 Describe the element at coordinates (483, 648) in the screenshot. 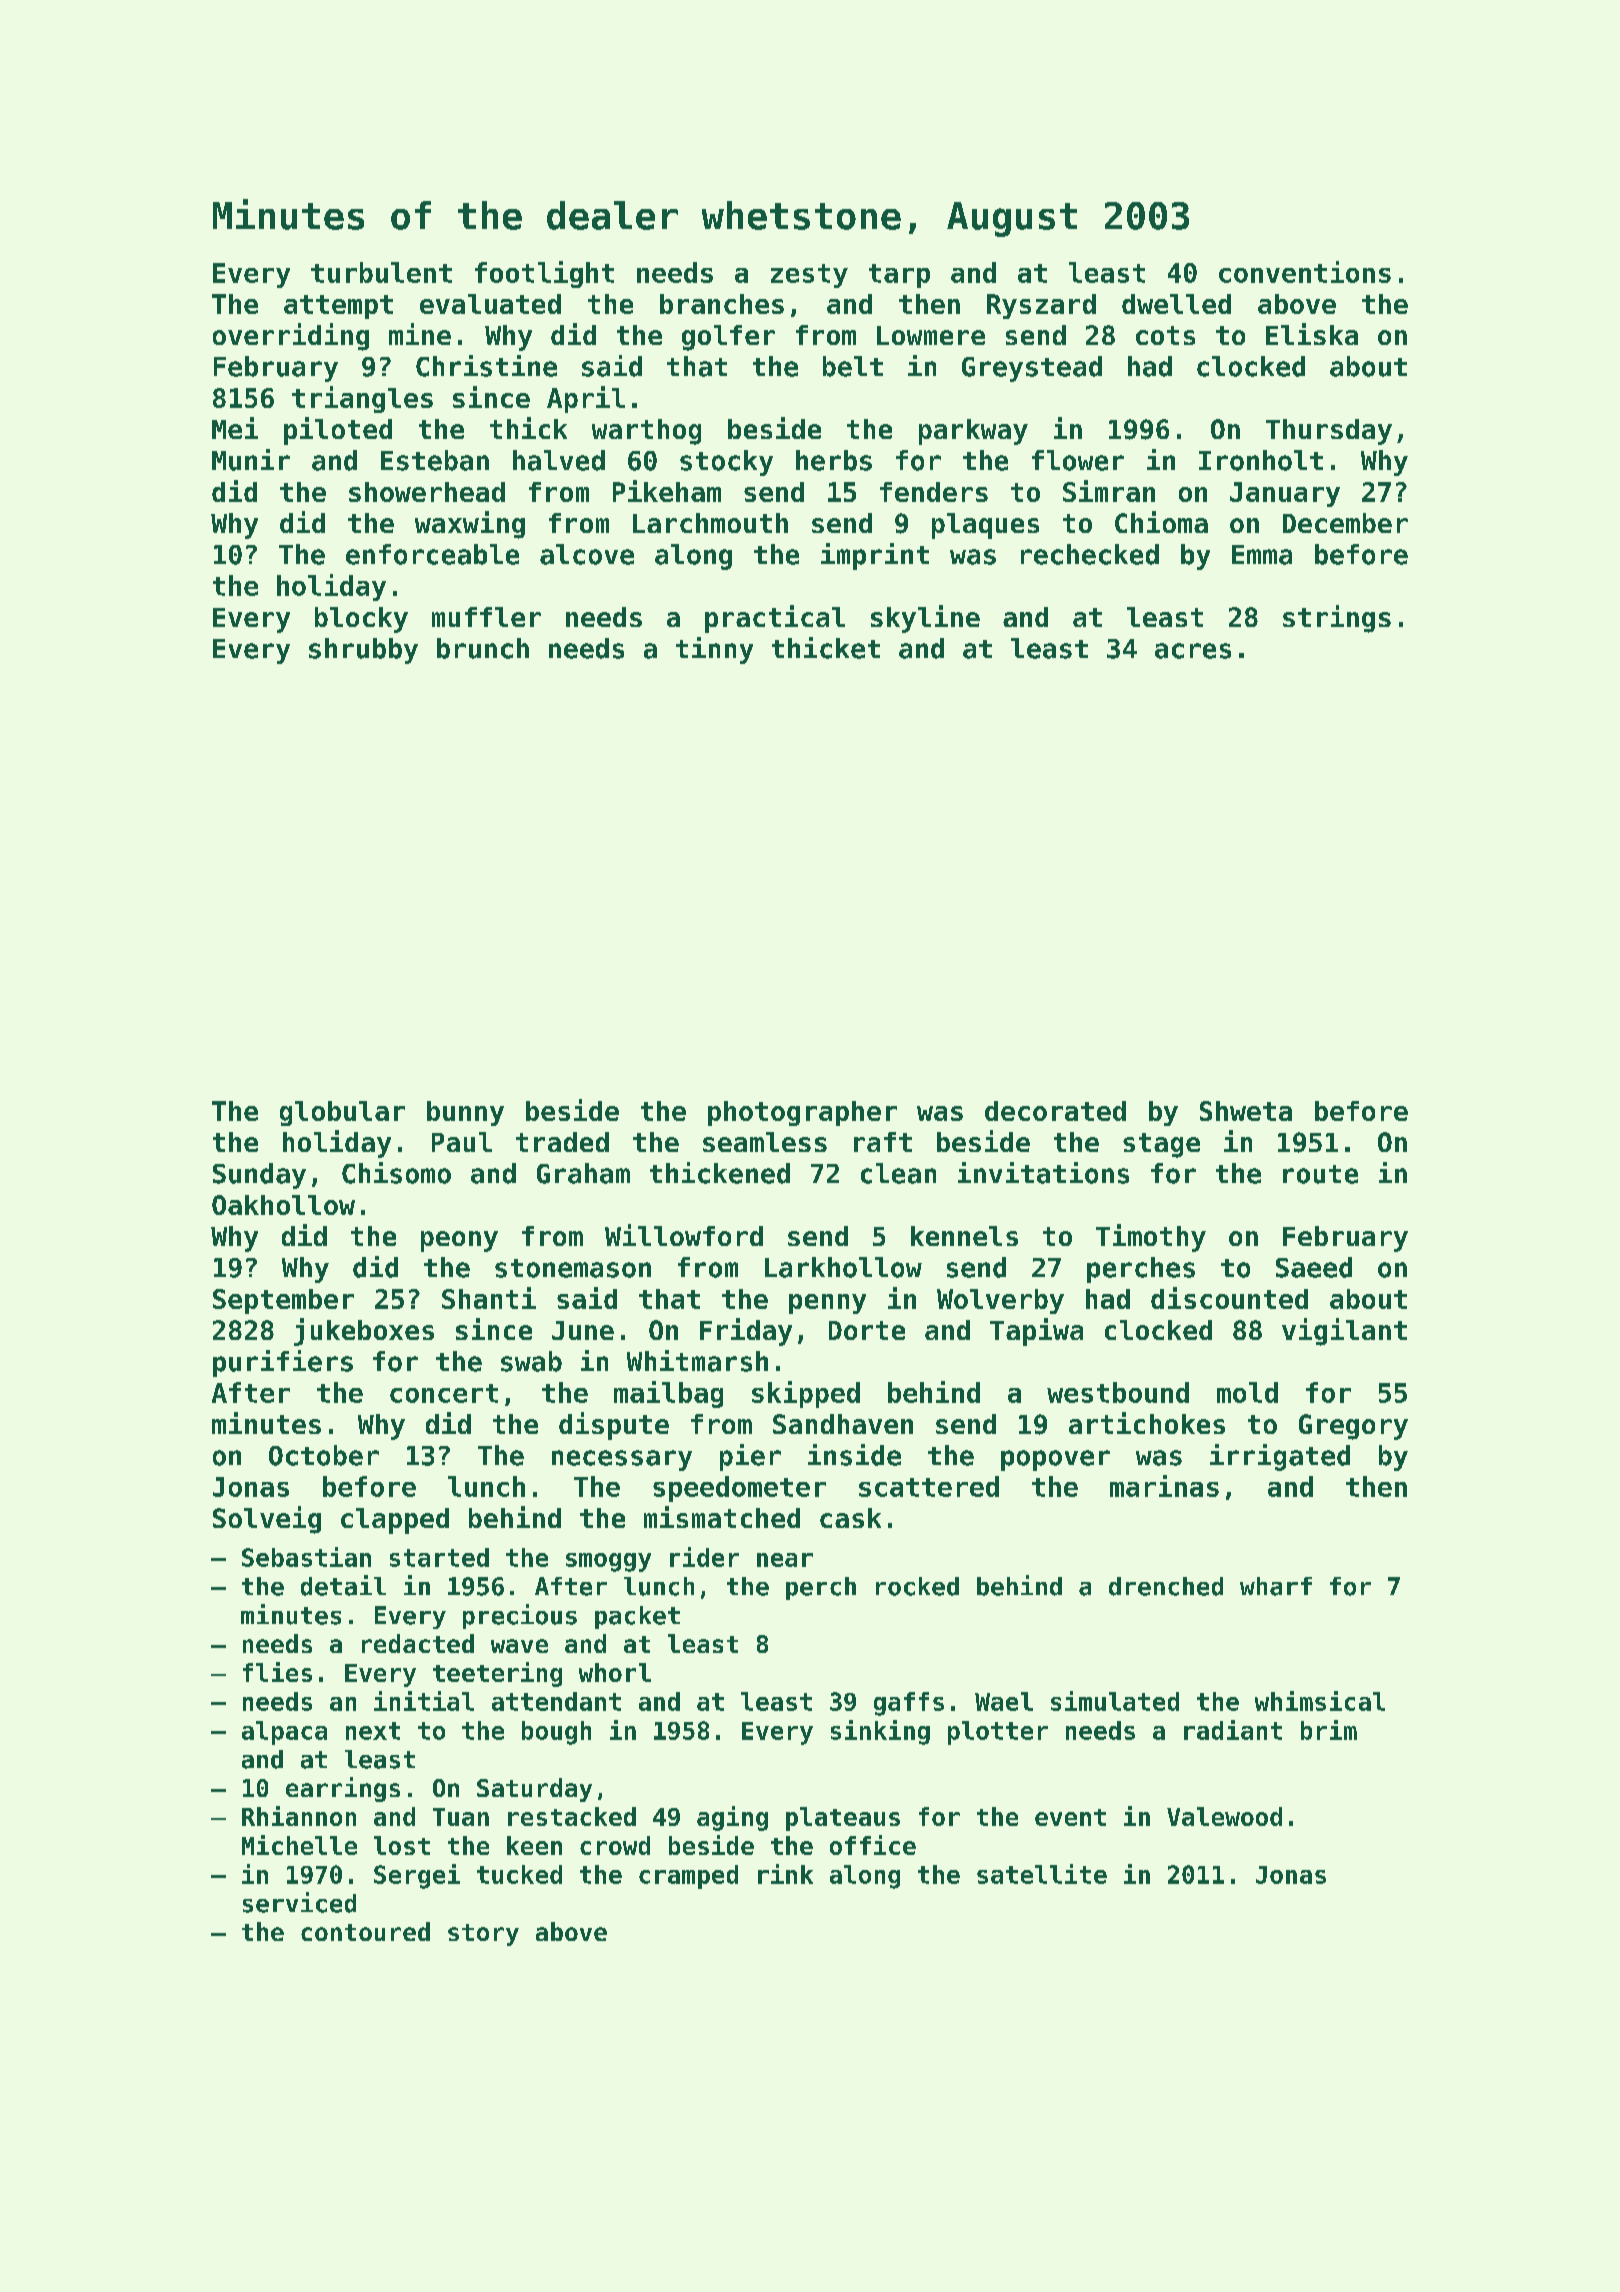

I see `brunch` at that location.
